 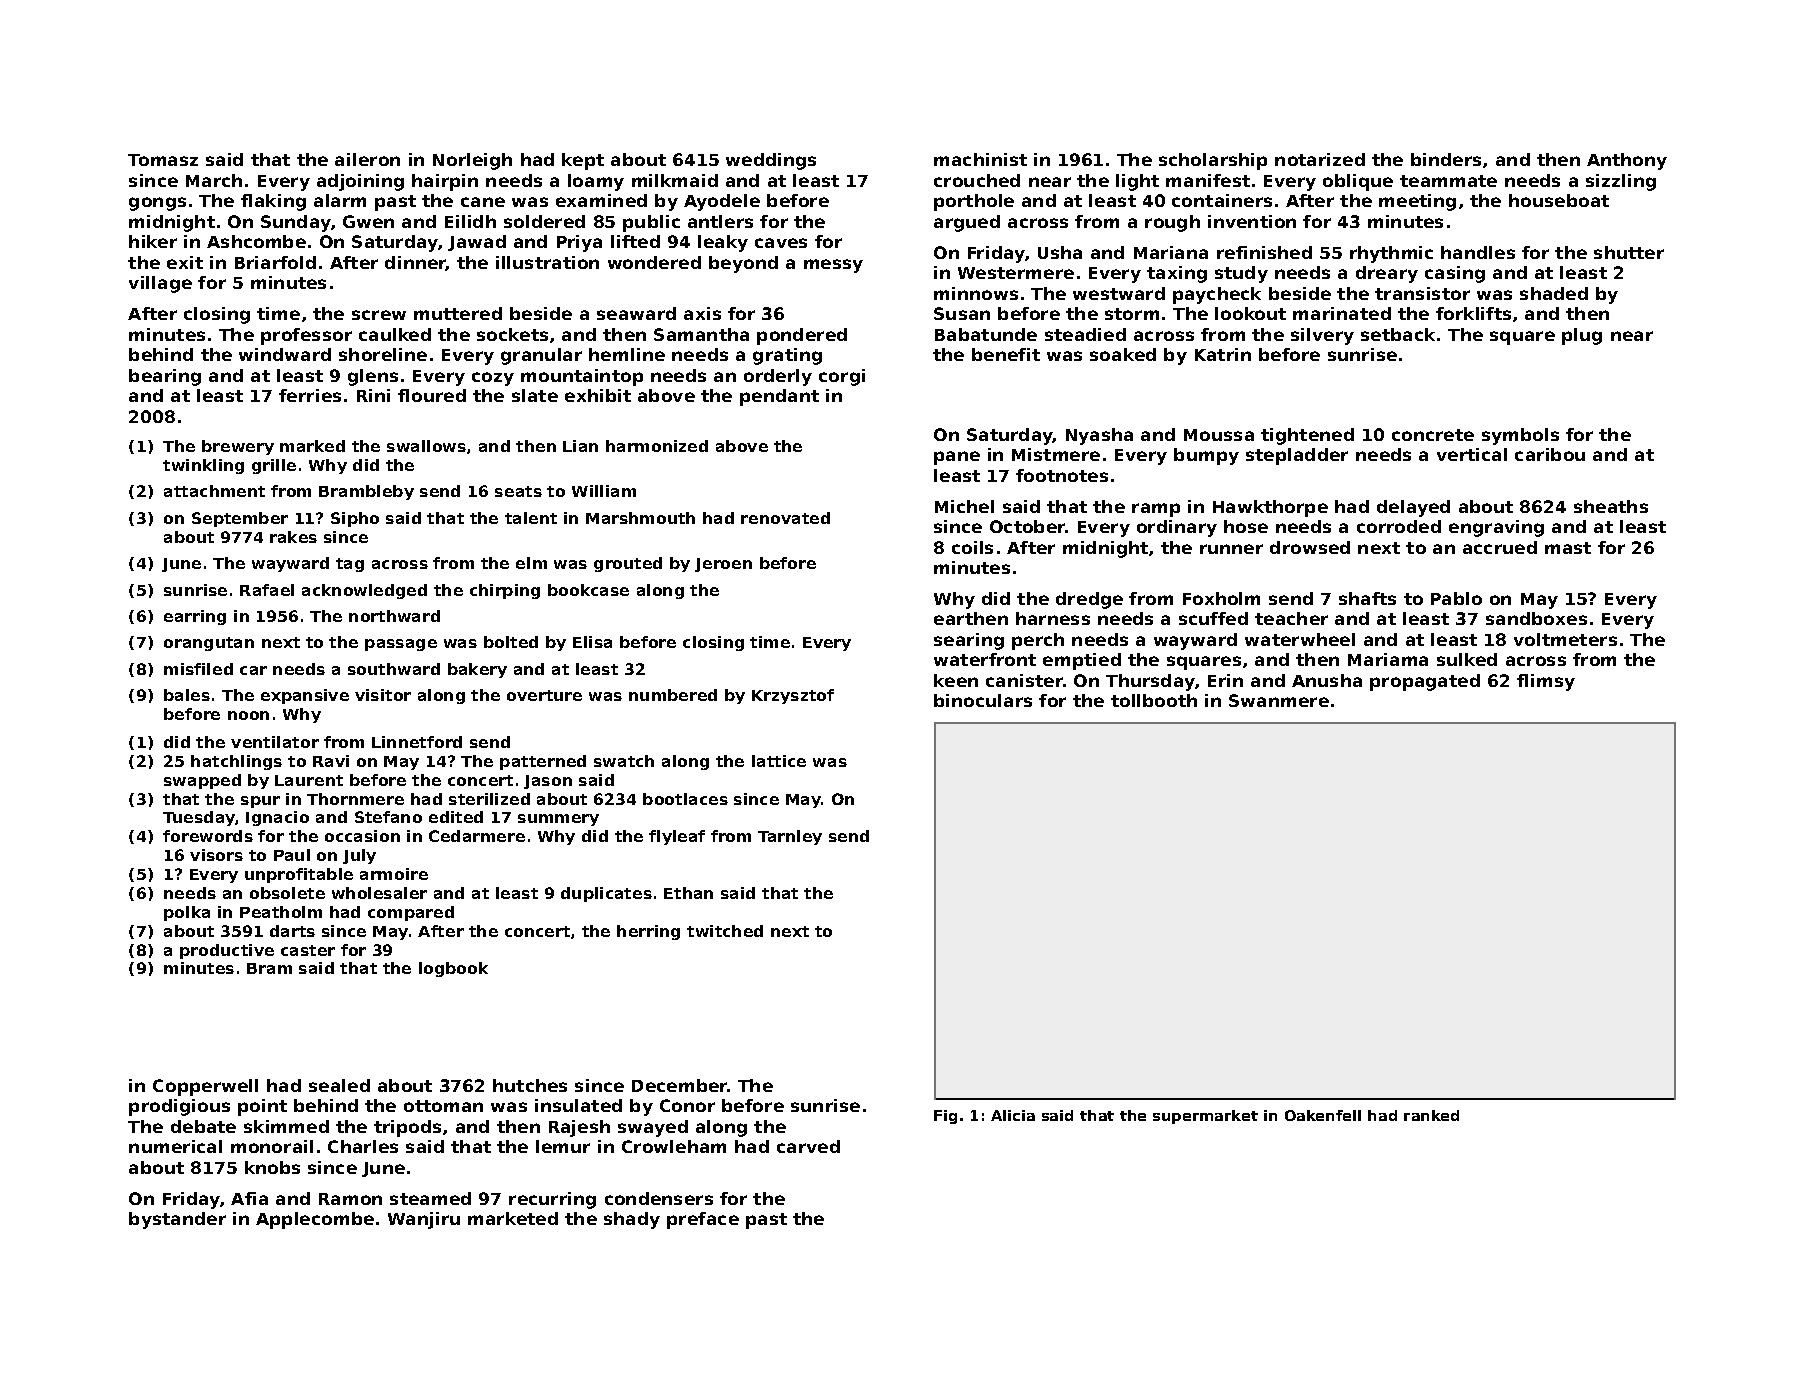 I want to click on Wanjiru, so click(x=424, y=1220).
